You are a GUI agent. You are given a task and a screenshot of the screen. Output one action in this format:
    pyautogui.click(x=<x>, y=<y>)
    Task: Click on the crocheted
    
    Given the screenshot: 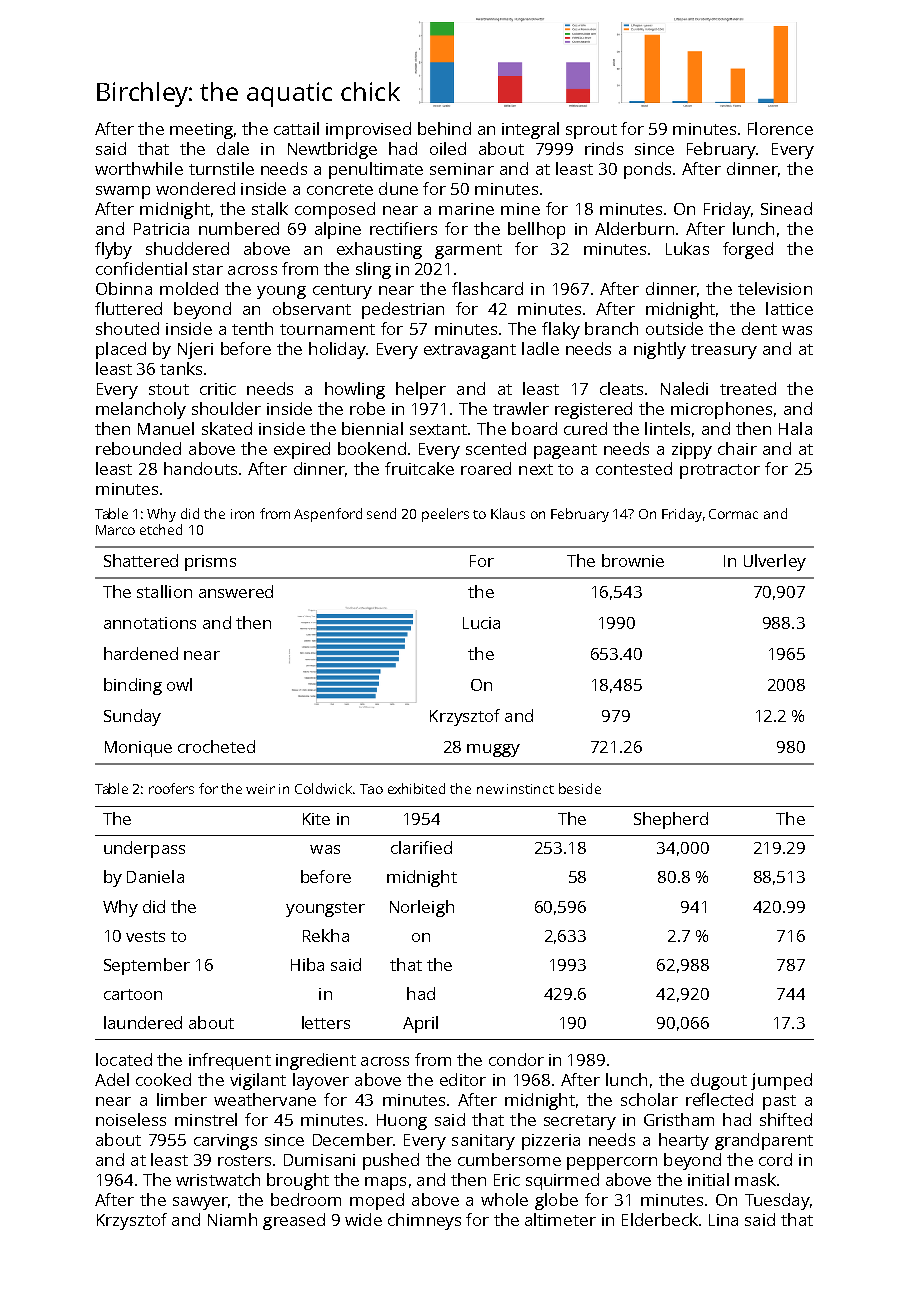 What is the action you would take?
    pyautogui.click(x=216, y=746)
